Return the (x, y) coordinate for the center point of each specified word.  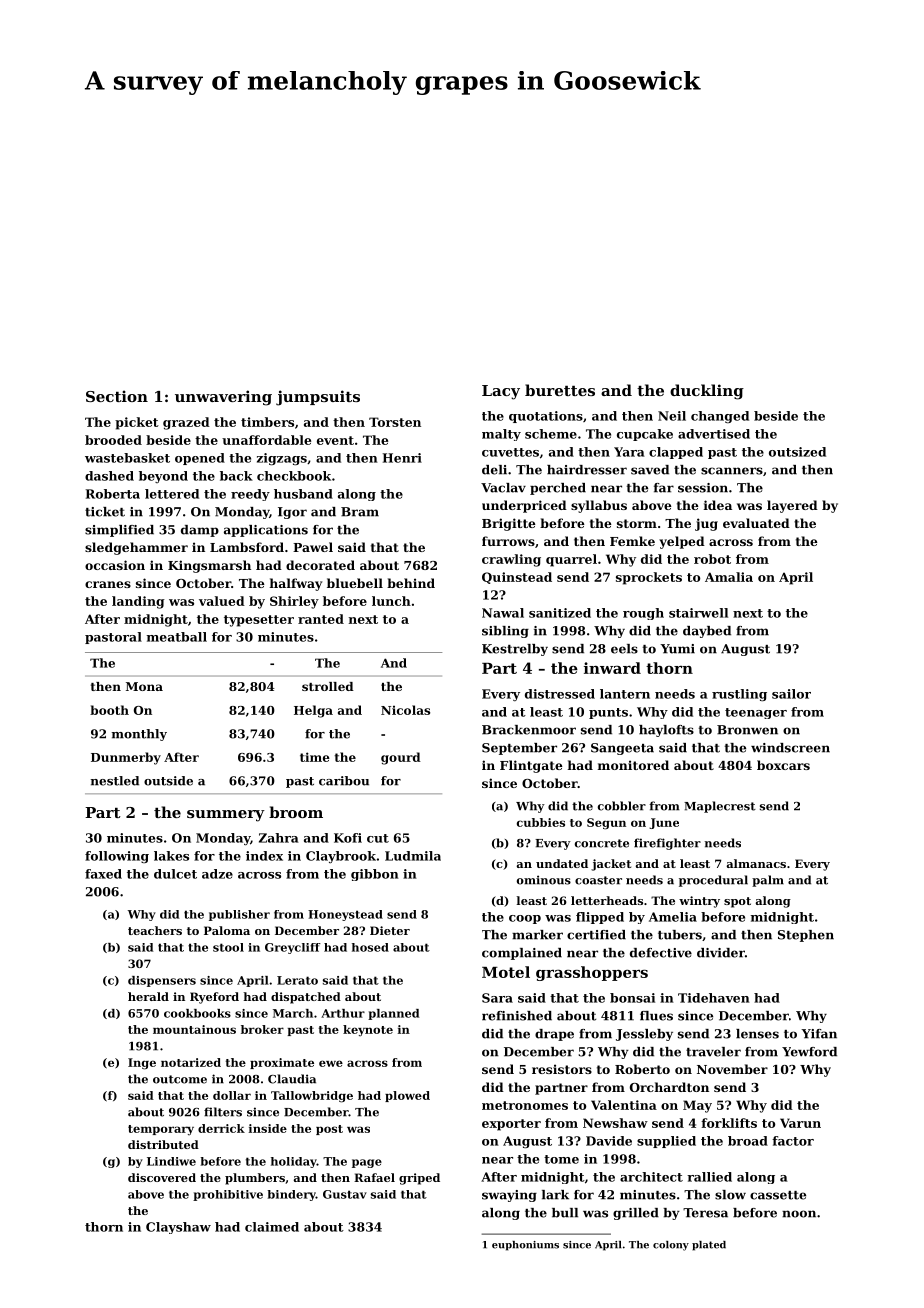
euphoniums (525, 1246)
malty (501, 435)
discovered (162, 1177)
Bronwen (747, 730)
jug (706, 524)
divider (721, 953)
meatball (177, 637)
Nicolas (405, 710)
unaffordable (266, 440)
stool (228, 947)
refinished (517, 1016)
